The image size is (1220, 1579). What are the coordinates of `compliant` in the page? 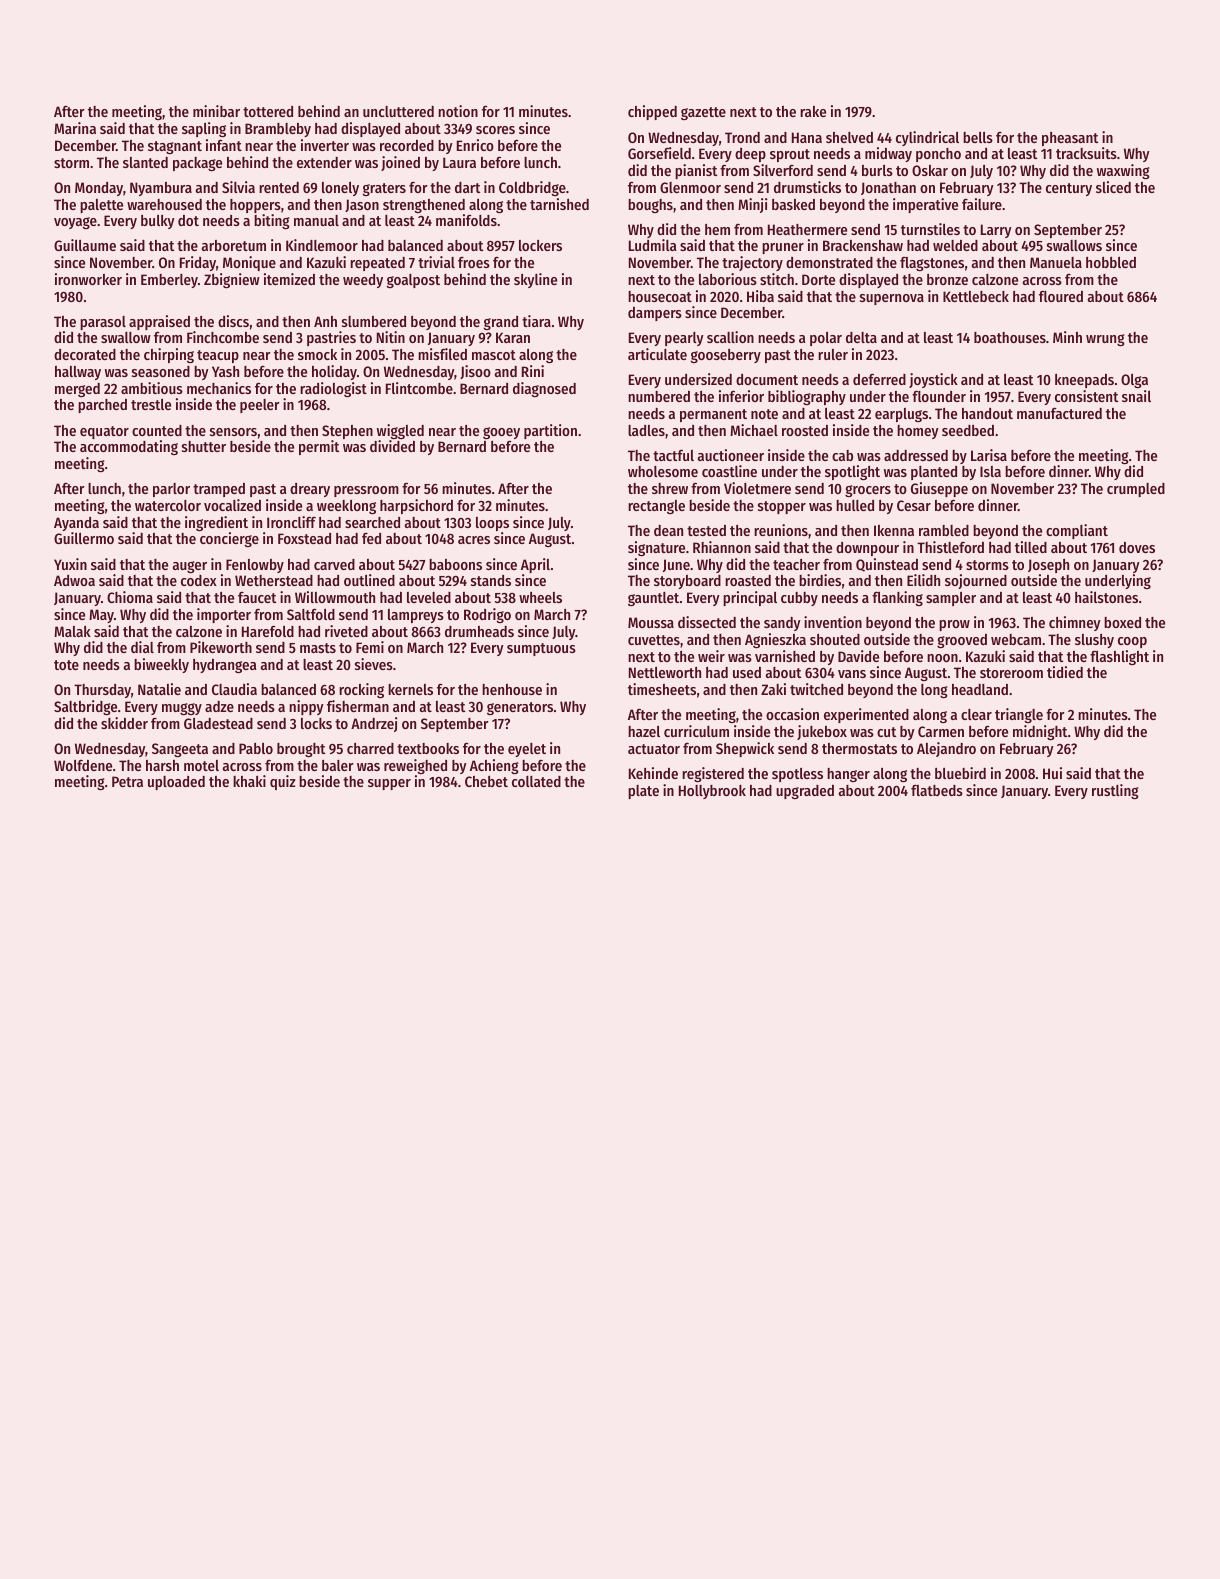 It's located at (1077, 531).
